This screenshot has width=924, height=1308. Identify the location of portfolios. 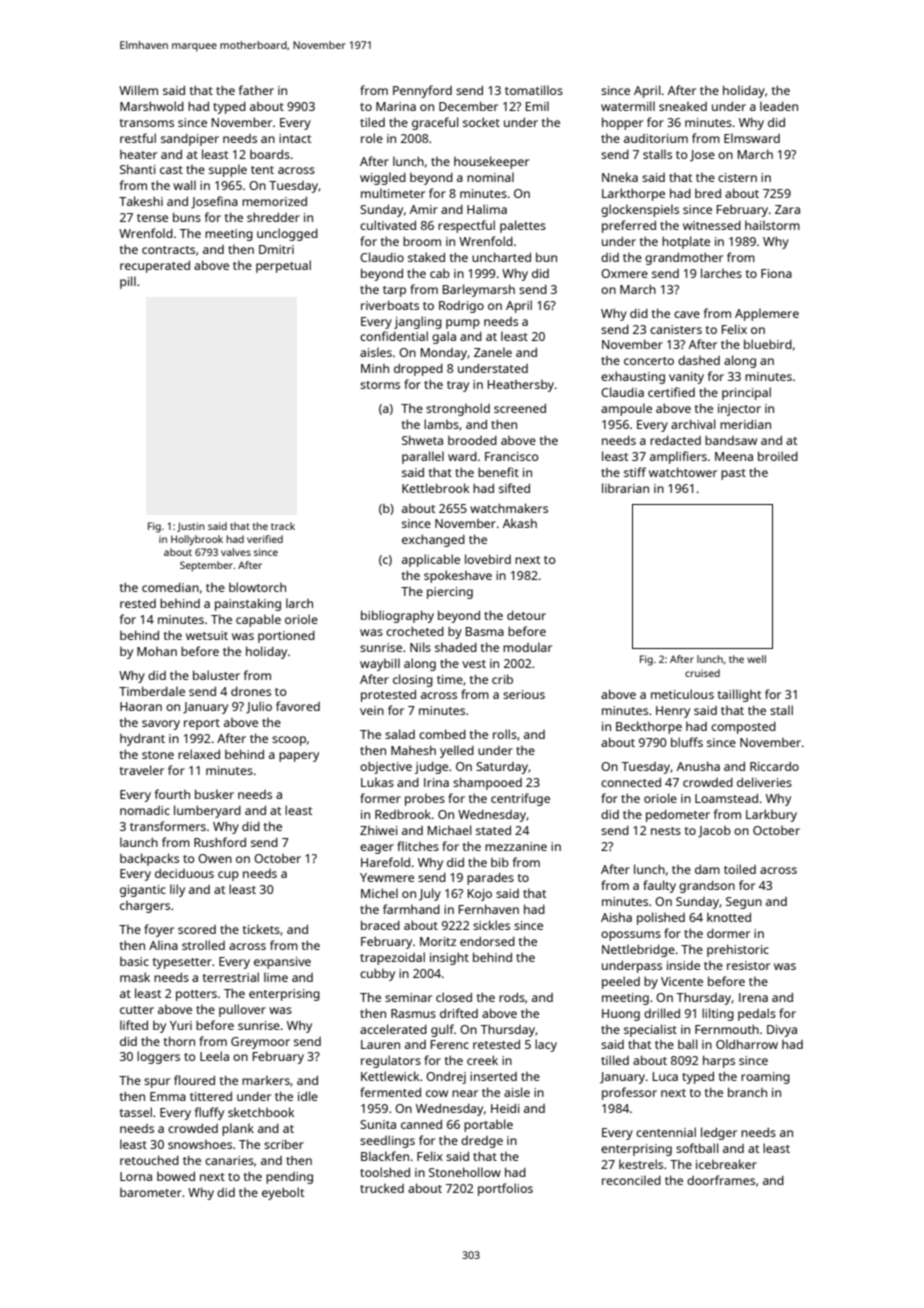
(505, 1189).
